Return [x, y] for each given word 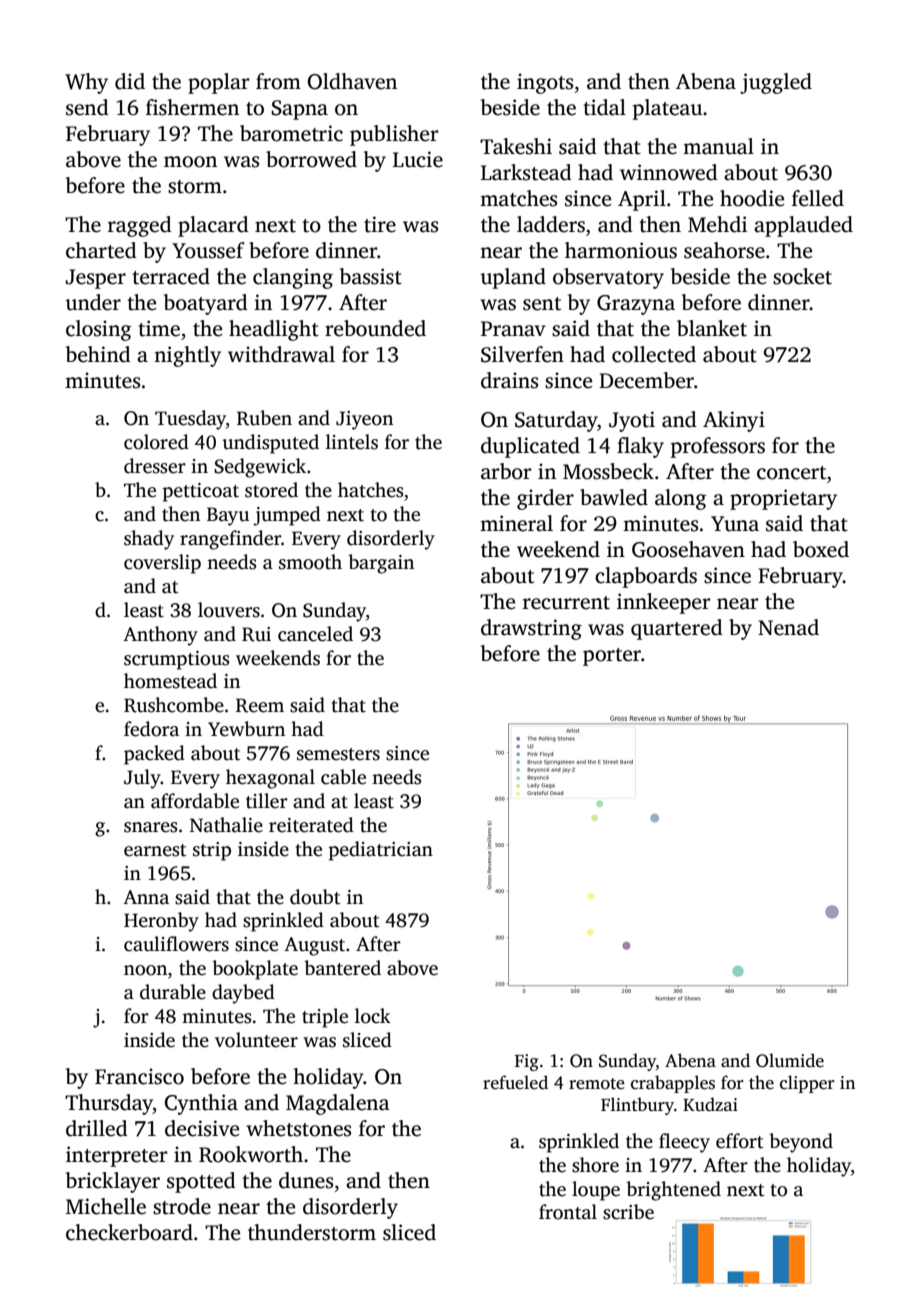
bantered [342, 968]
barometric [291, 133]
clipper [807, 1084]
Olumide [790, 1060]
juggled [776, 83]
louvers [229, 610]
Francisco [139, 1076]
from [278, 81]
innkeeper [664, 603]
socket [802, 276]
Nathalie [226, 825]
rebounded [375, 328]
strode [182, 1206]
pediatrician [381, 851]
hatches [370, 490]
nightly [187, 356]
